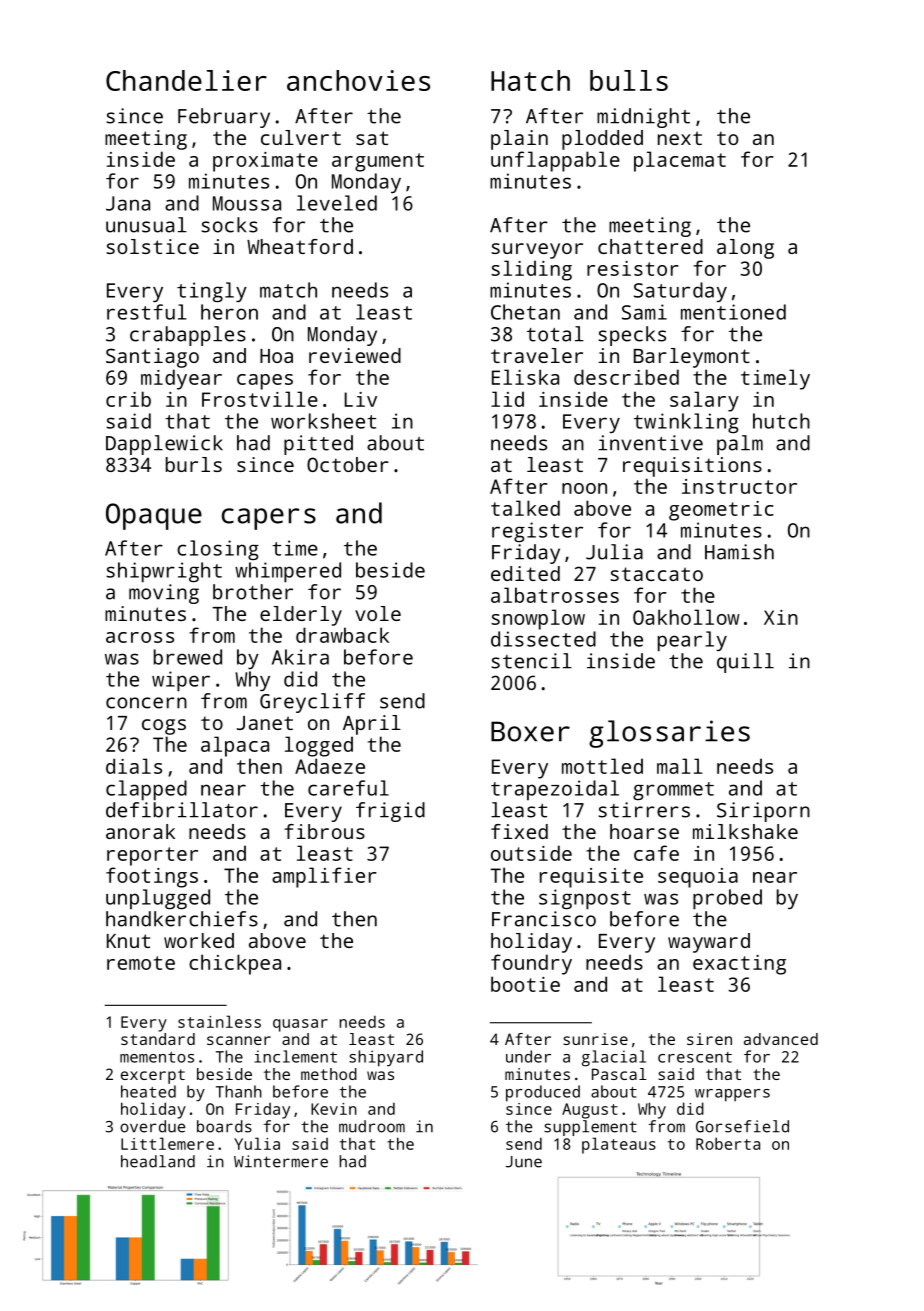 Image resolution: width=924 pixels, height=1311 pixels. I want to click on Francisco, so click(544, 919).
